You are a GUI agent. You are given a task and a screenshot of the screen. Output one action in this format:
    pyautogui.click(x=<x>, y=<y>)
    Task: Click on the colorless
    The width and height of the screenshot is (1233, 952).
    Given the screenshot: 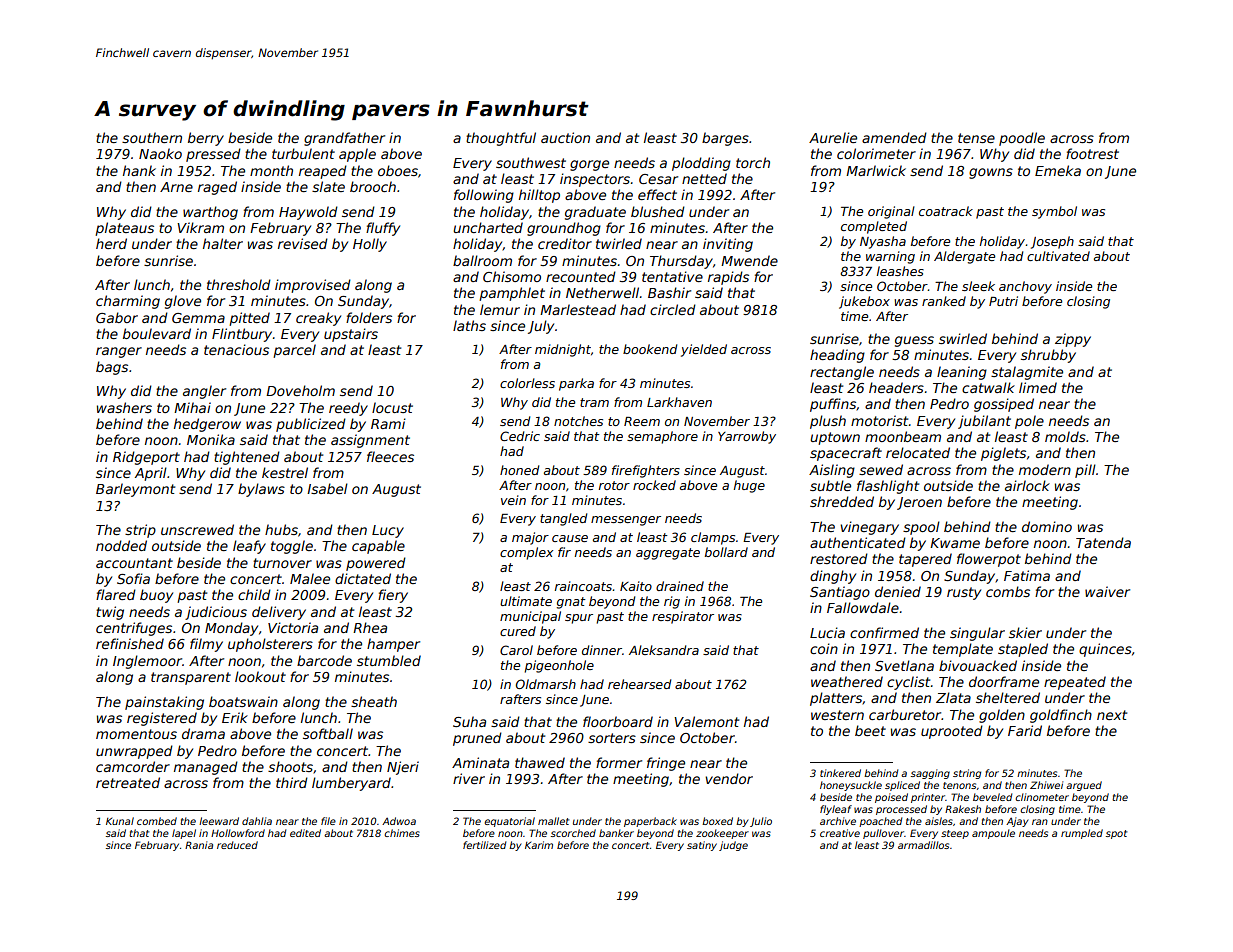 What is the action you would take?
    pyautogui.click(x=527, y=383)
